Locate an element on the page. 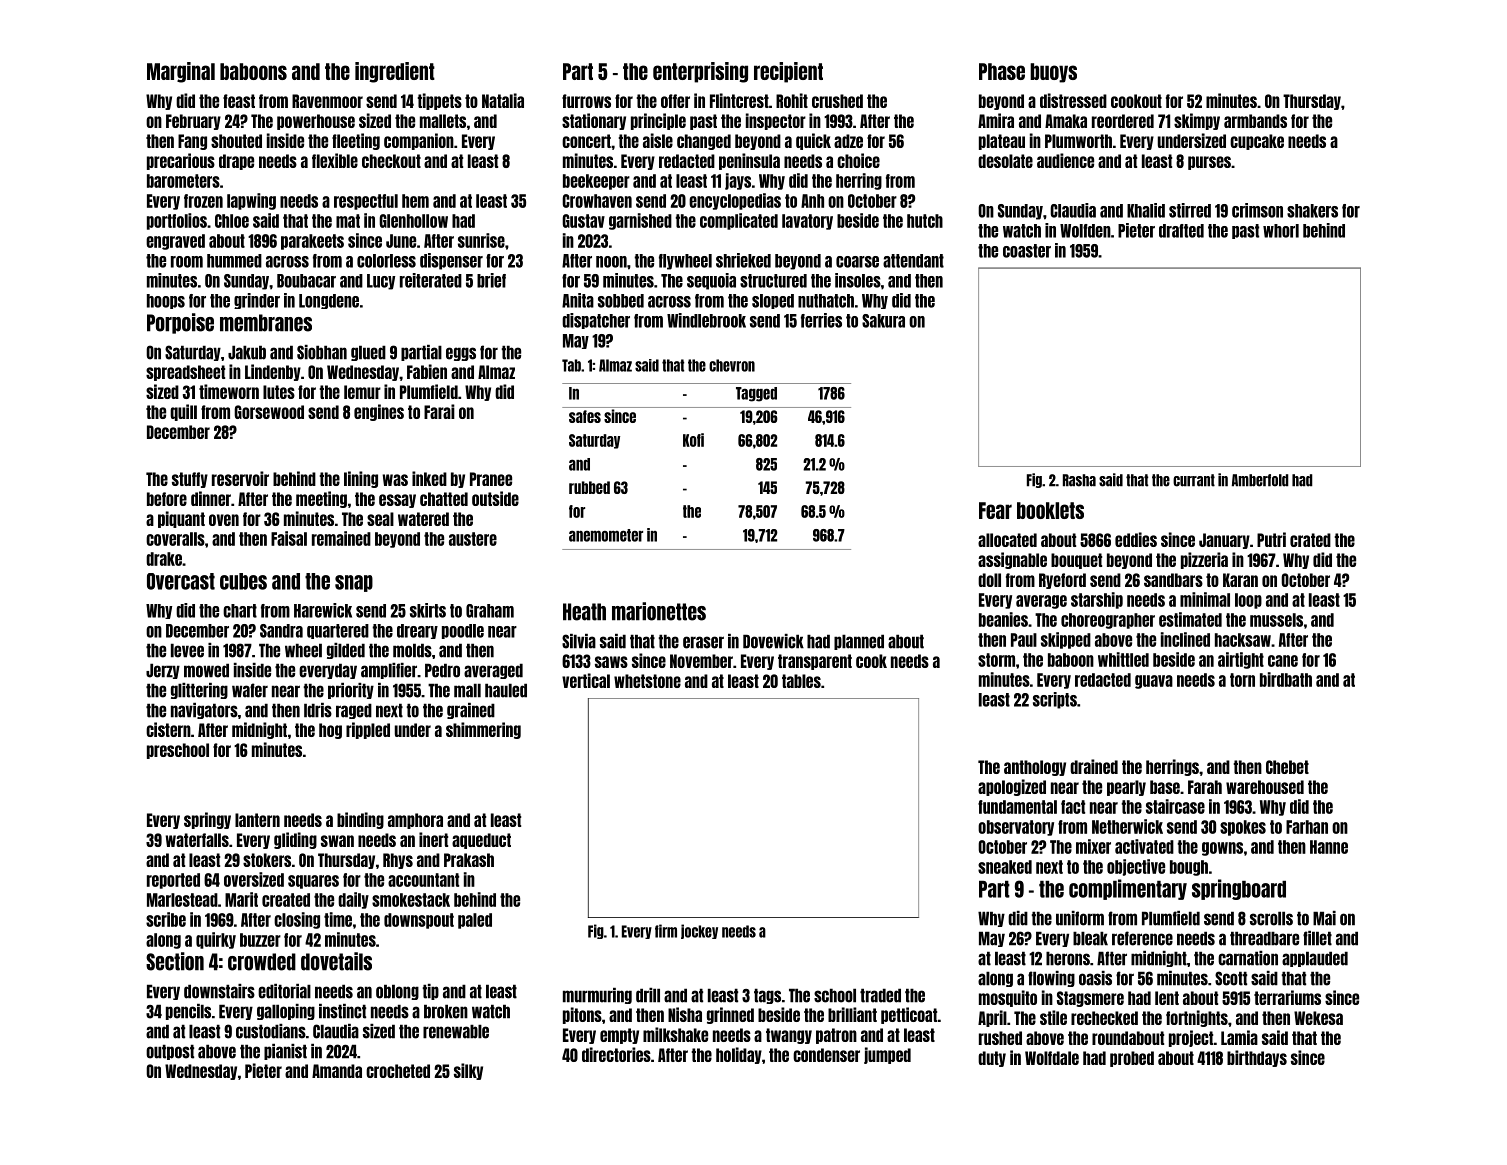 This image has height=1165, width=1507. coaster is located at coordinates (1027, 251).
